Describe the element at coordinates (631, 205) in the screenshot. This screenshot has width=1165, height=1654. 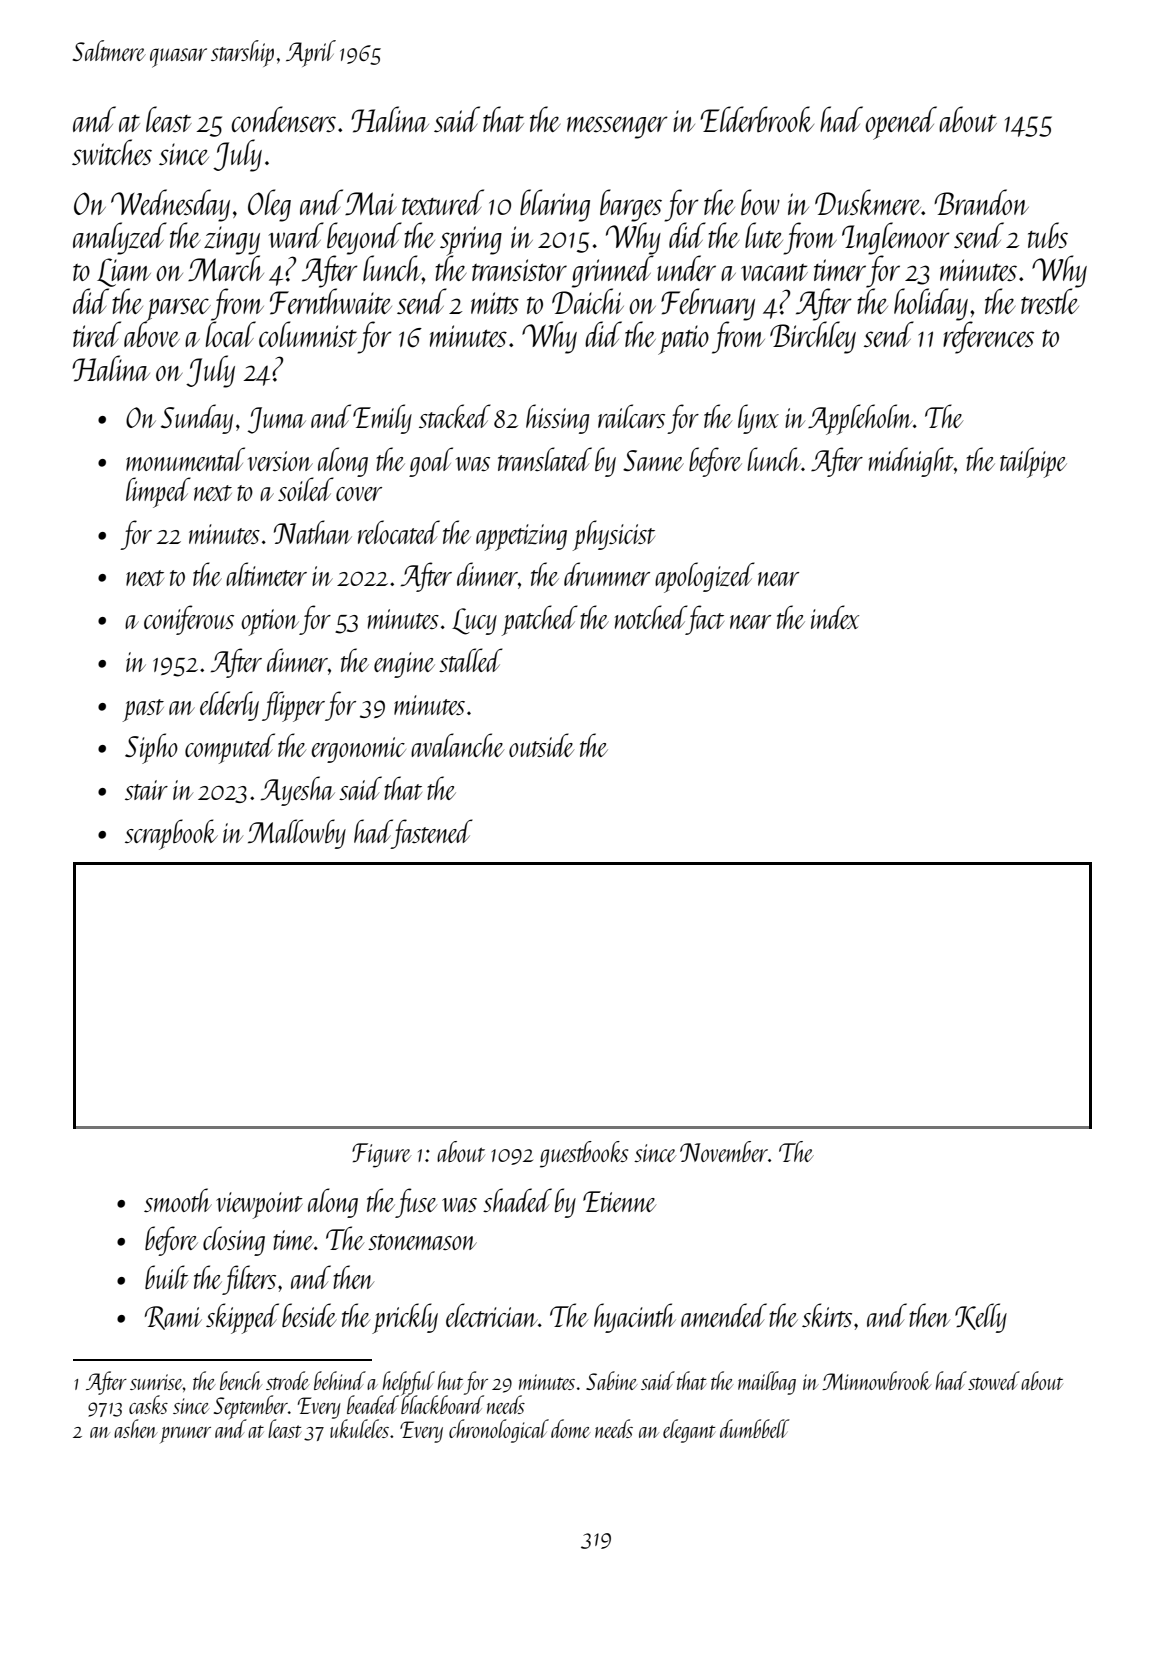
I see `barges` at that location.
